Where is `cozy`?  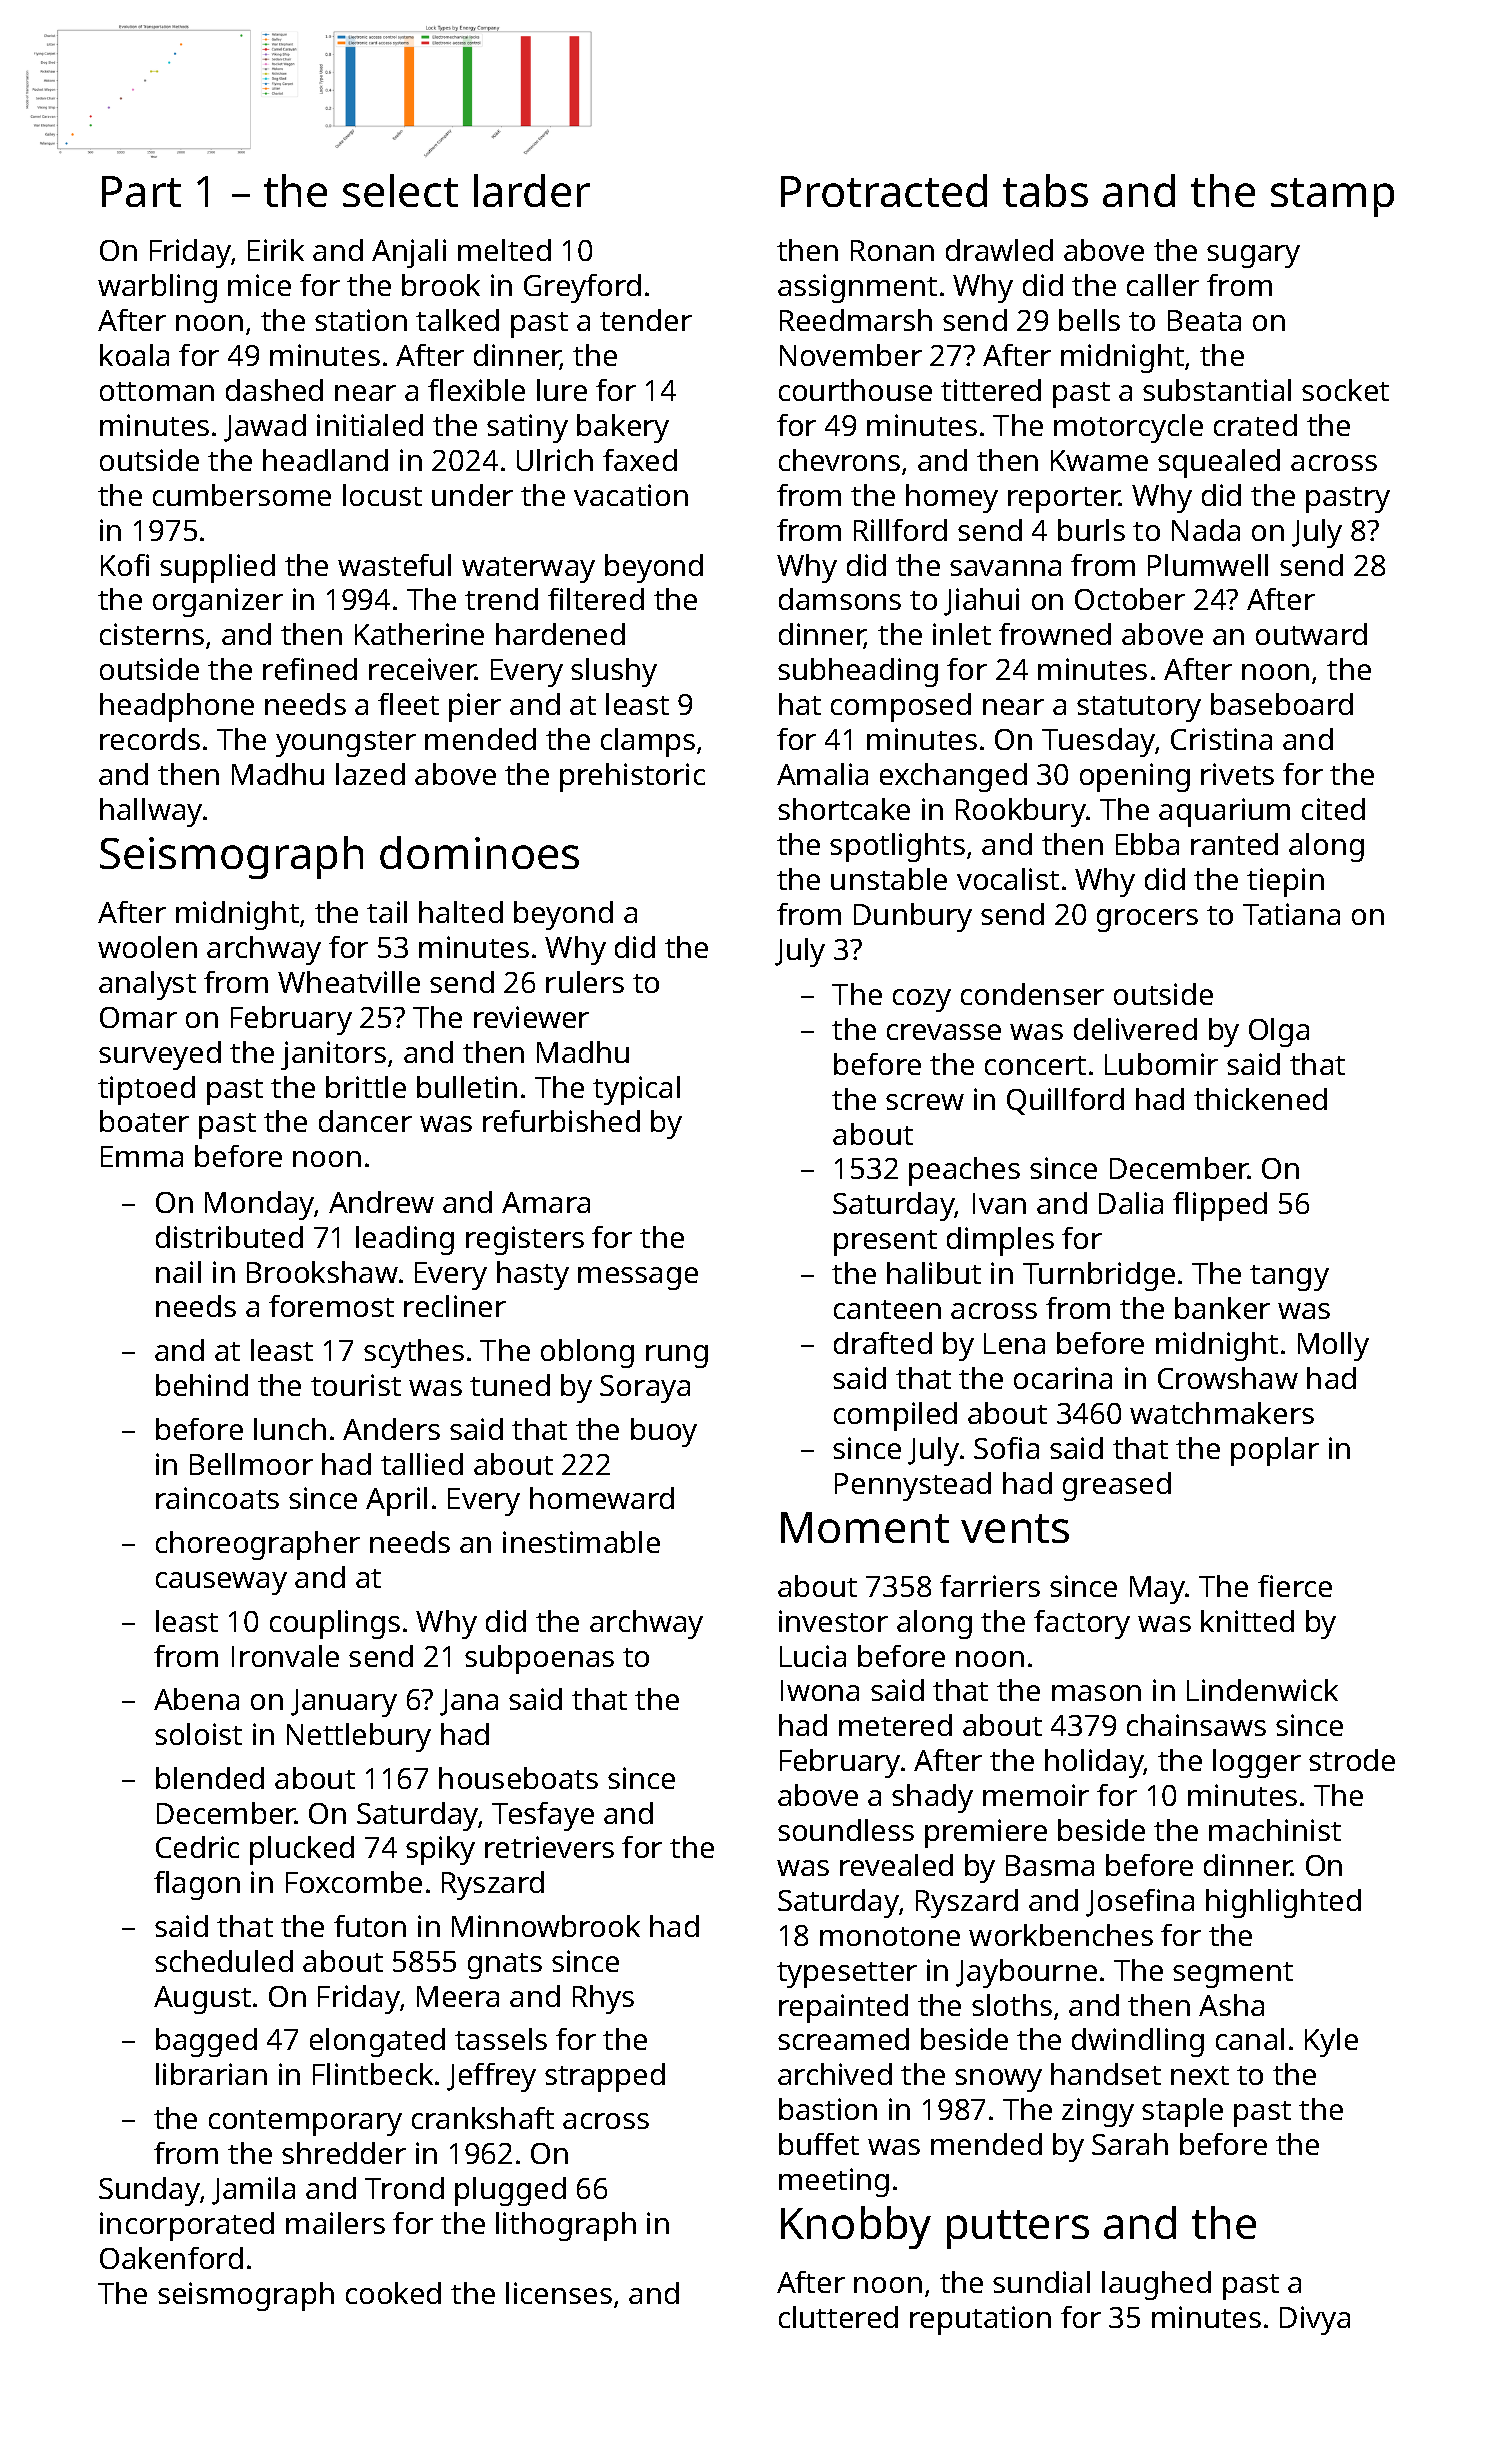
cozy is located at coordinates (922, 1000).
